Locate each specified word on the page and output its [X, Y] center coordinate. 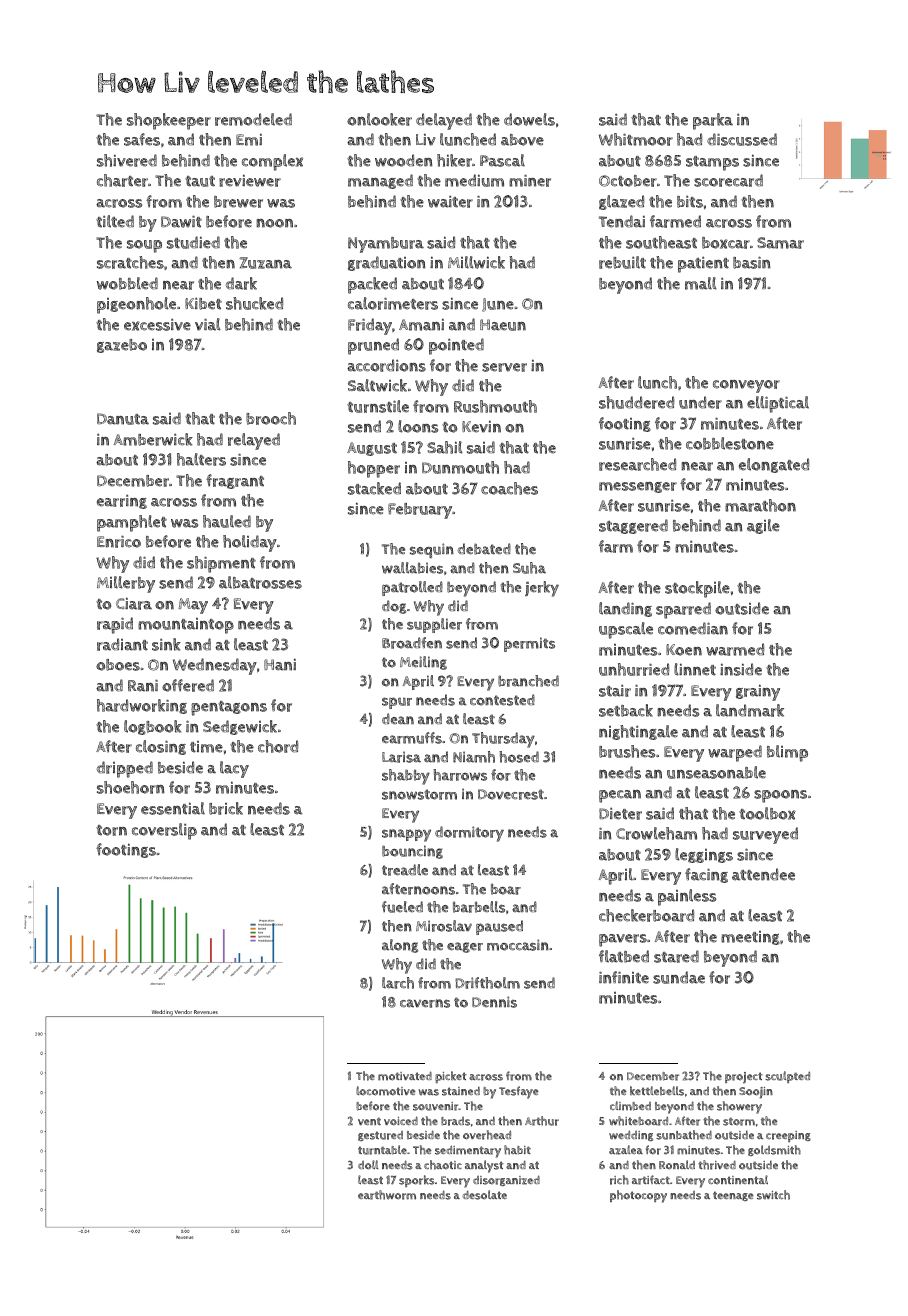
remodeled [253, 119]
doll [368, 1165]
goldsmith [774, 1150]
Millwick [476, 262]
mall [701, 283]
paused [499, 927]
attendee [763, 874]
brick [226, 808]
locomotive [386, 1091]
